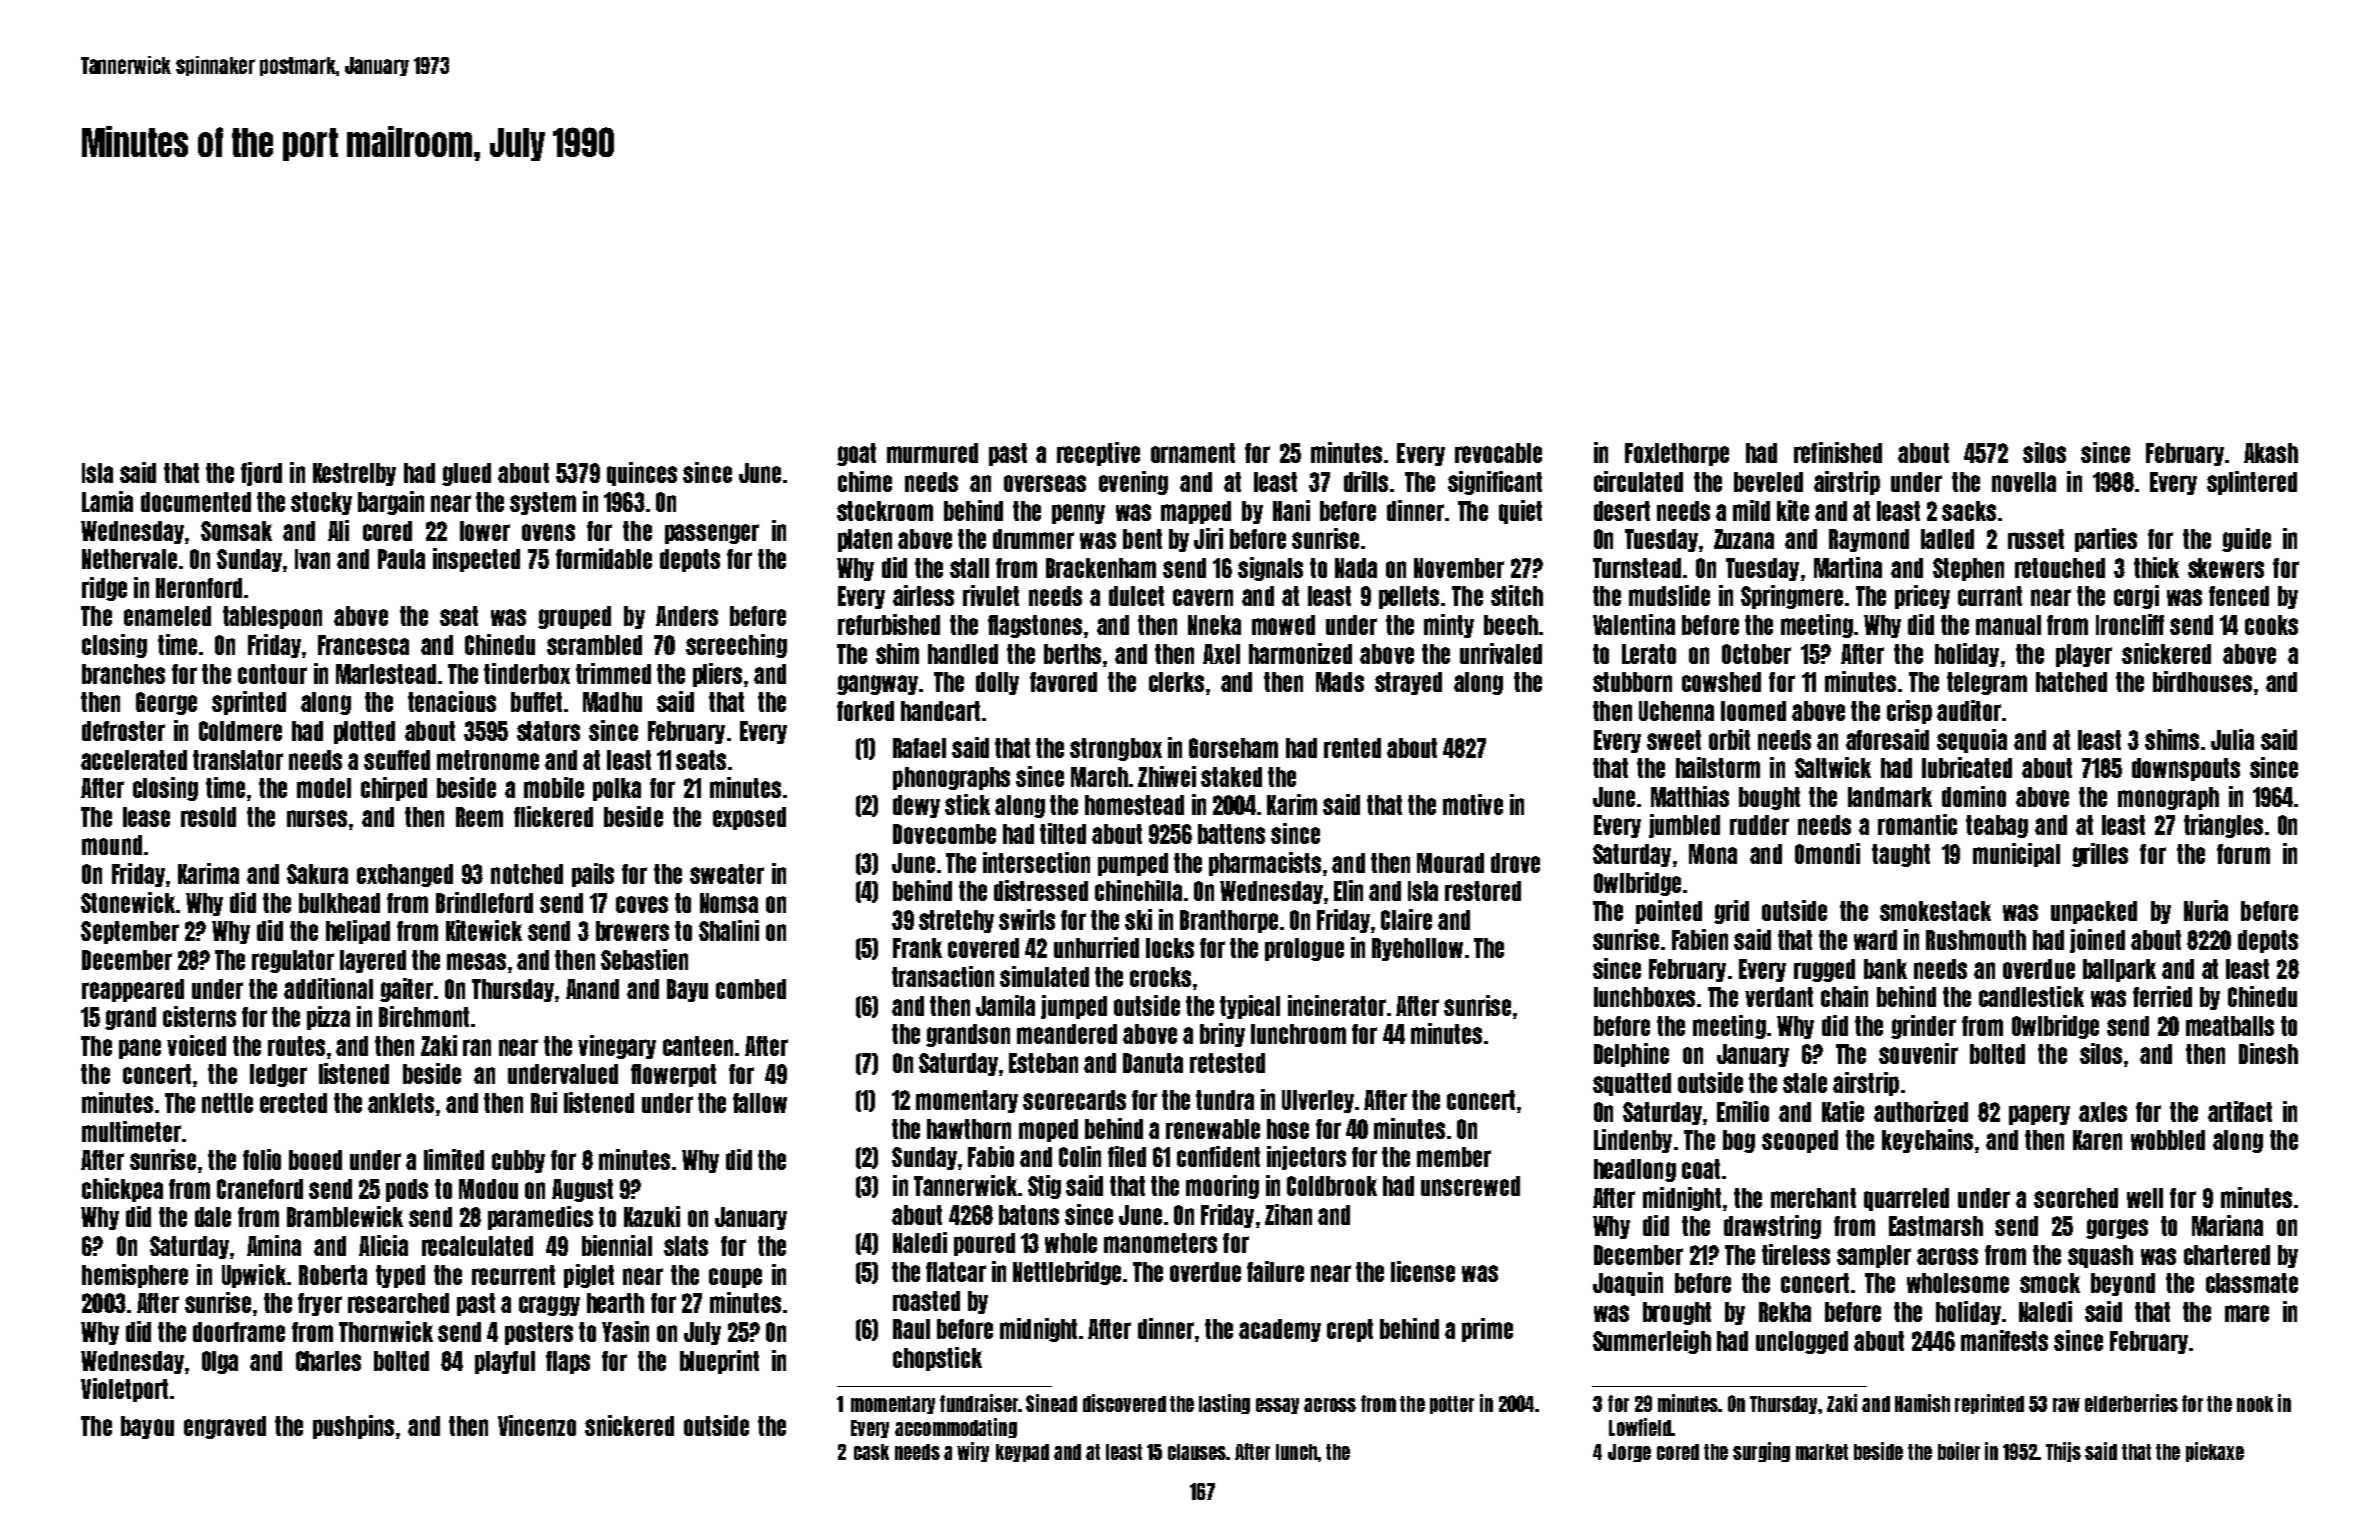 This screenshot has height=1540, width=2380. What do you see at coordinates (1197, 1452) in the screenshot?
I see `clauses` at bounding box center [1197, 1452].
